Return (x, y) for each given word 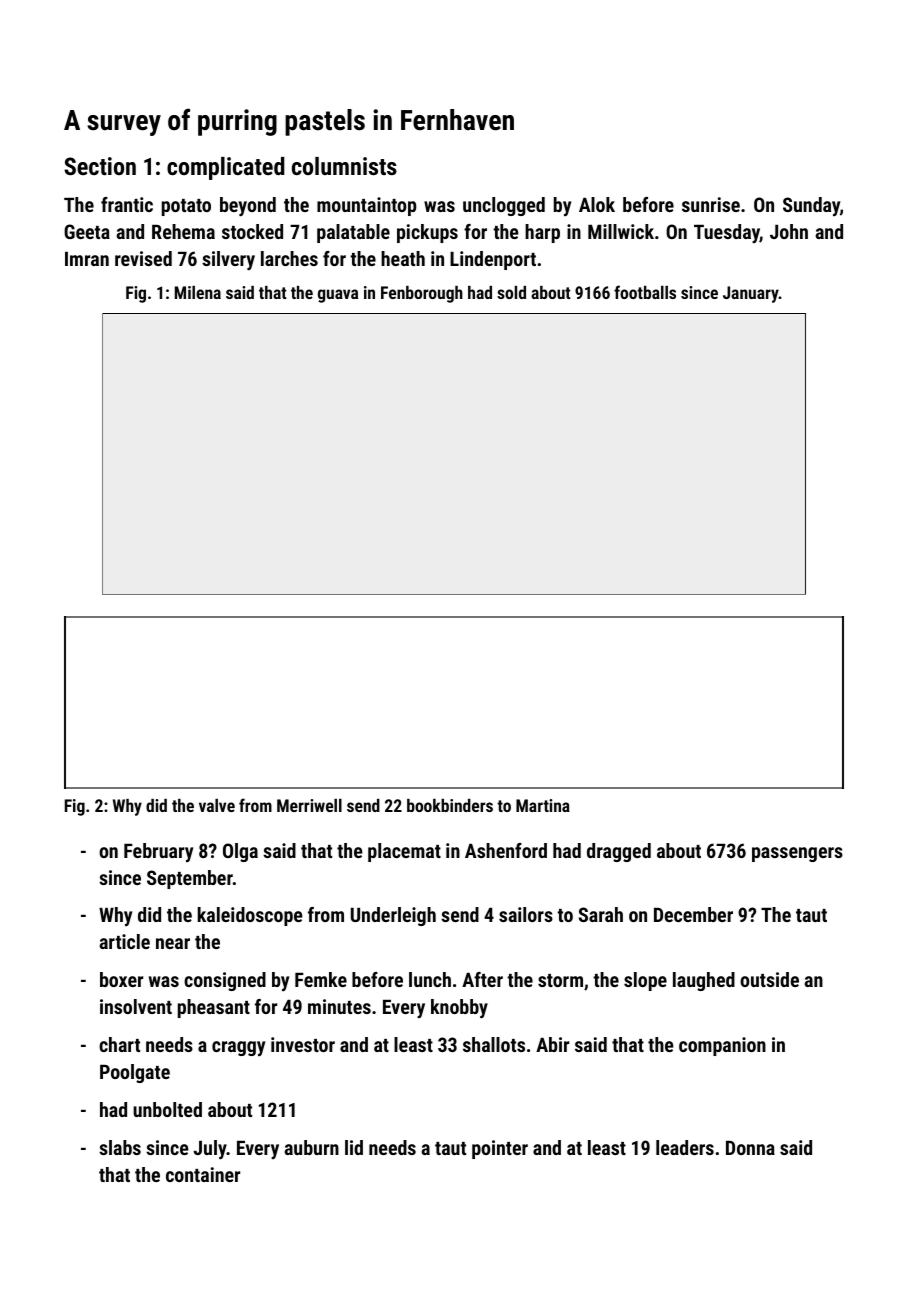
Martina (543, 805)
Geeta (87, 231)
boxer (121, 979)
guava (338, 296)
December (693, 914)
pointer (500, 1149)
